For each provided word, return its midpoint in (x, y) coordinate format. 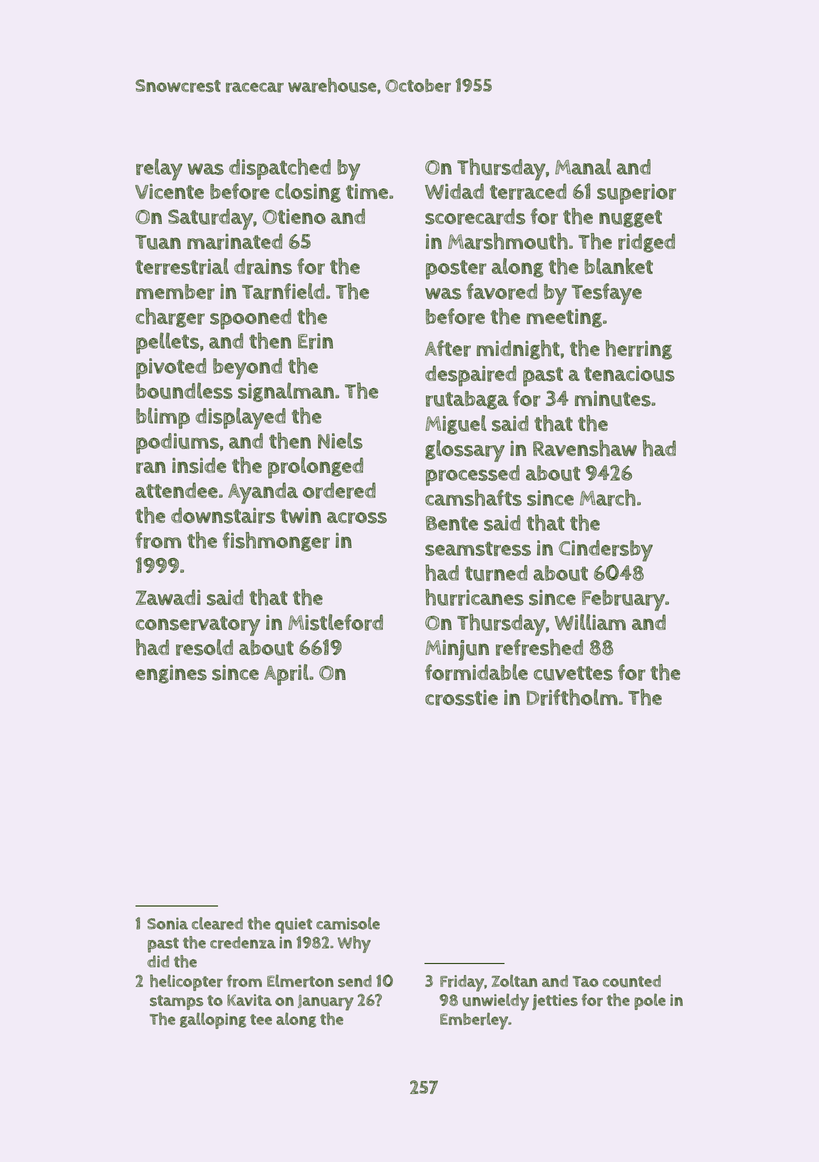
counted (632, 981)
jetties (555, 1002)
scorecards (475, 216)
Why (354, 944)
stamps (176, 1002)
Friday (462, 983)
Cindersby (606, 551)
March (608, 497)
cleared (217, 923)
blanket (619, 266)
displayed (241, 418)
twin (300, 515)
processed (473, 475)
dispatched (280, 169)
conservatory (198, 626)
